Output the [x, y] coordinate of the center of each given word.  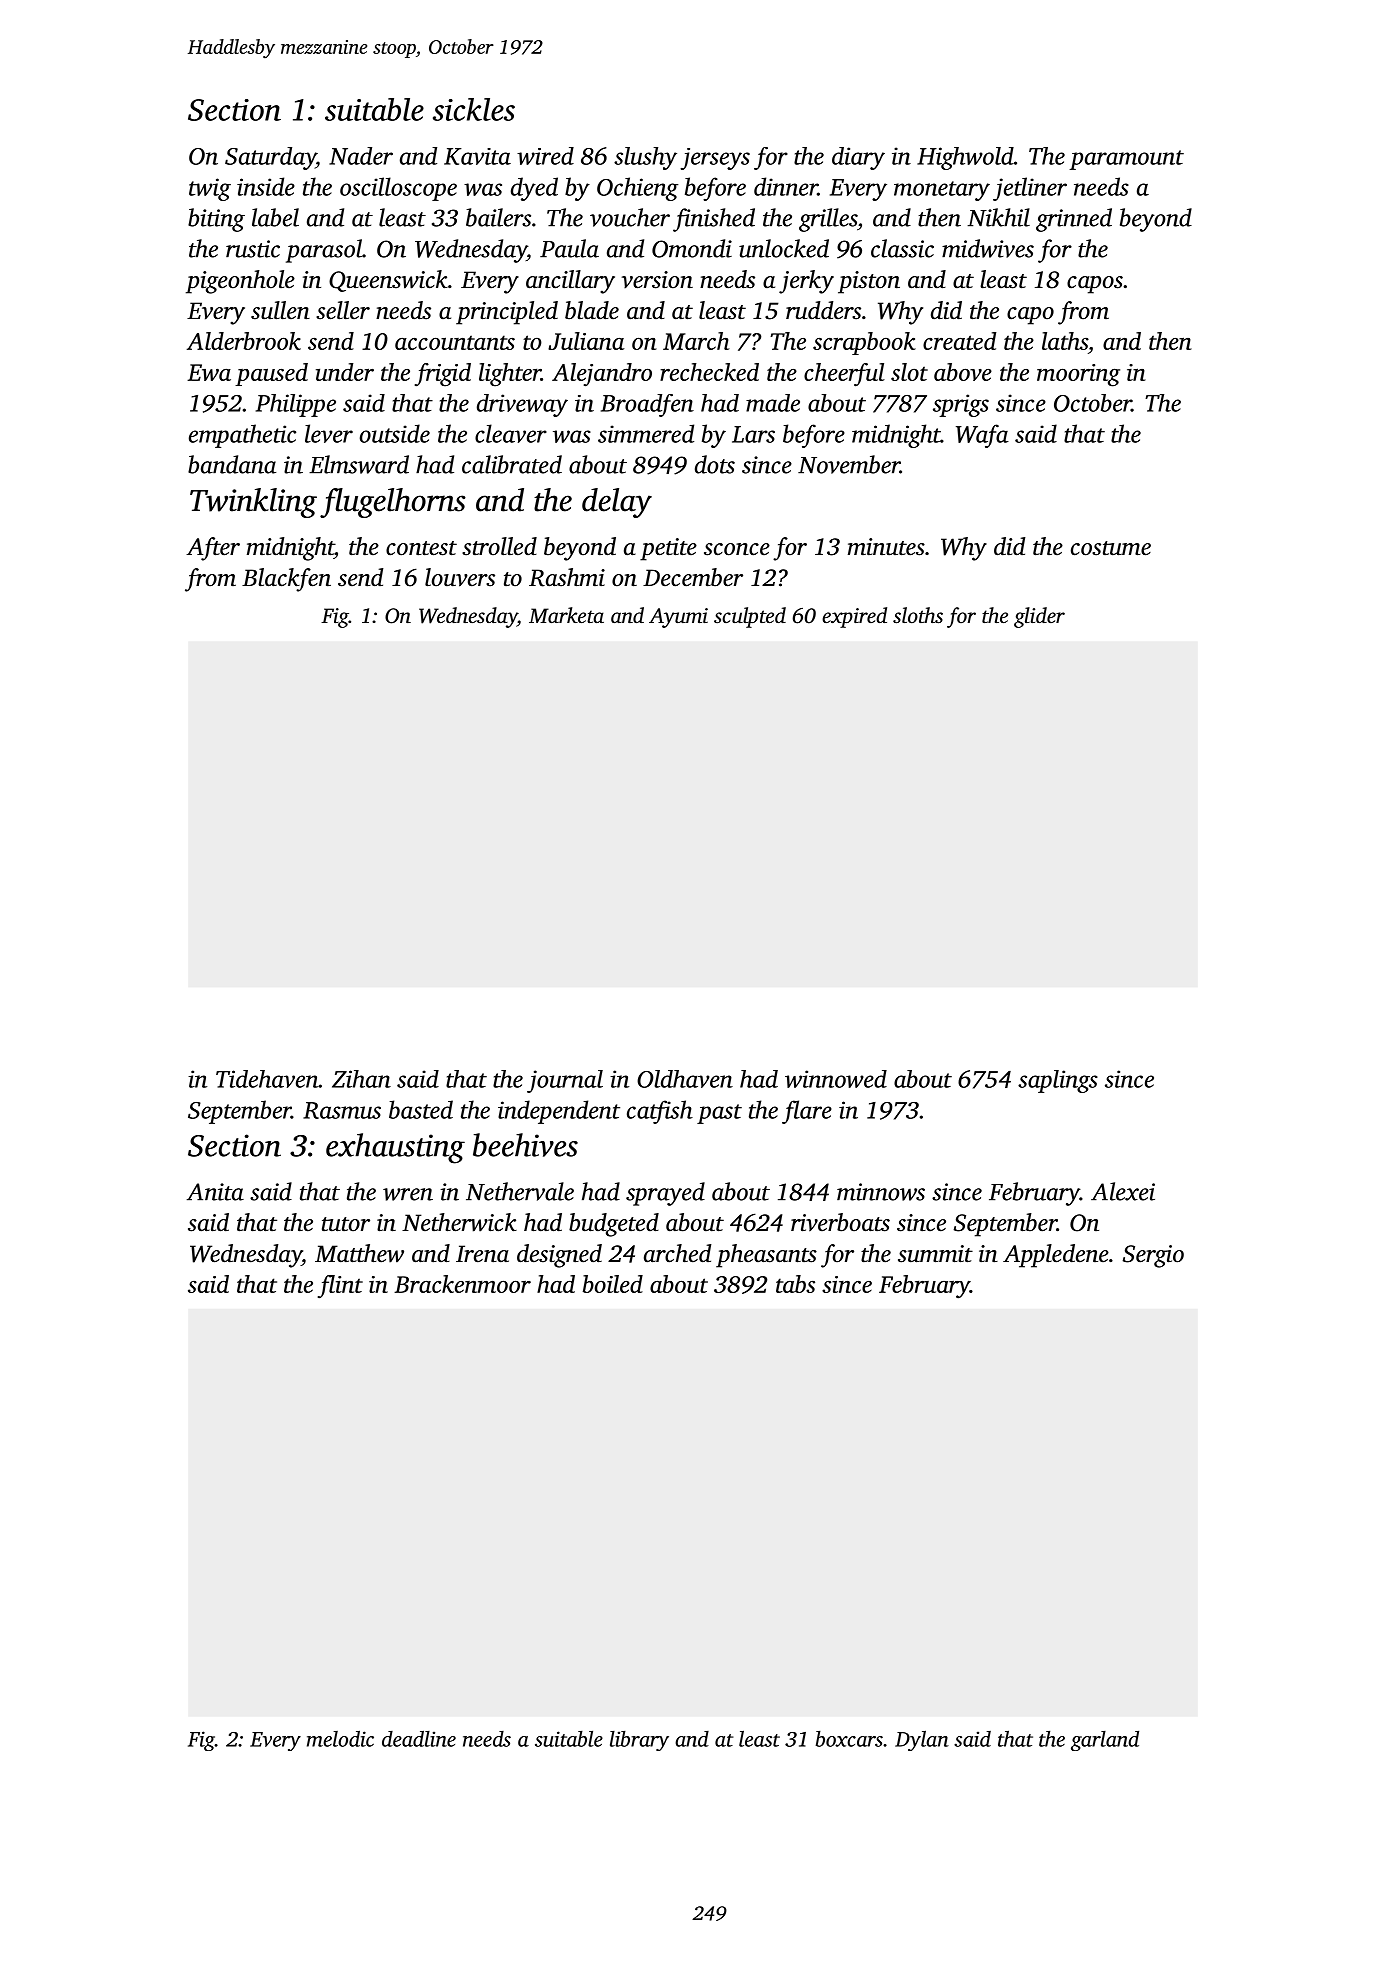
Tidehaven [267, 1079]
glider [1039, 617]
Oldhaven [685, 1079]
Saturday [270, 158]
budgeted [614, 1225]
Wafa [982, 436]
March [696, 341]
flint [340, 1287]
